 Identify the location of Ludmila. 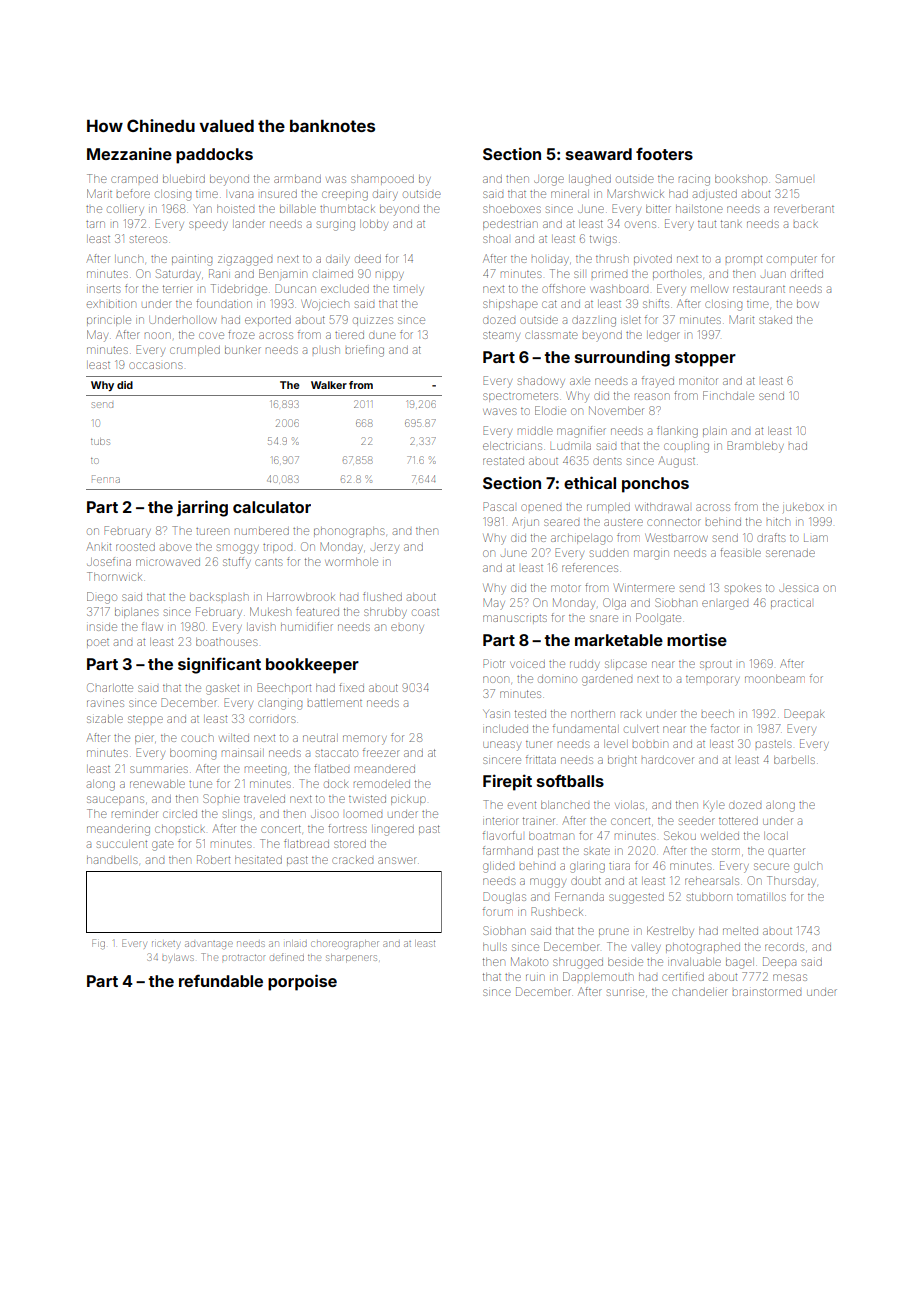
(571, 446).
